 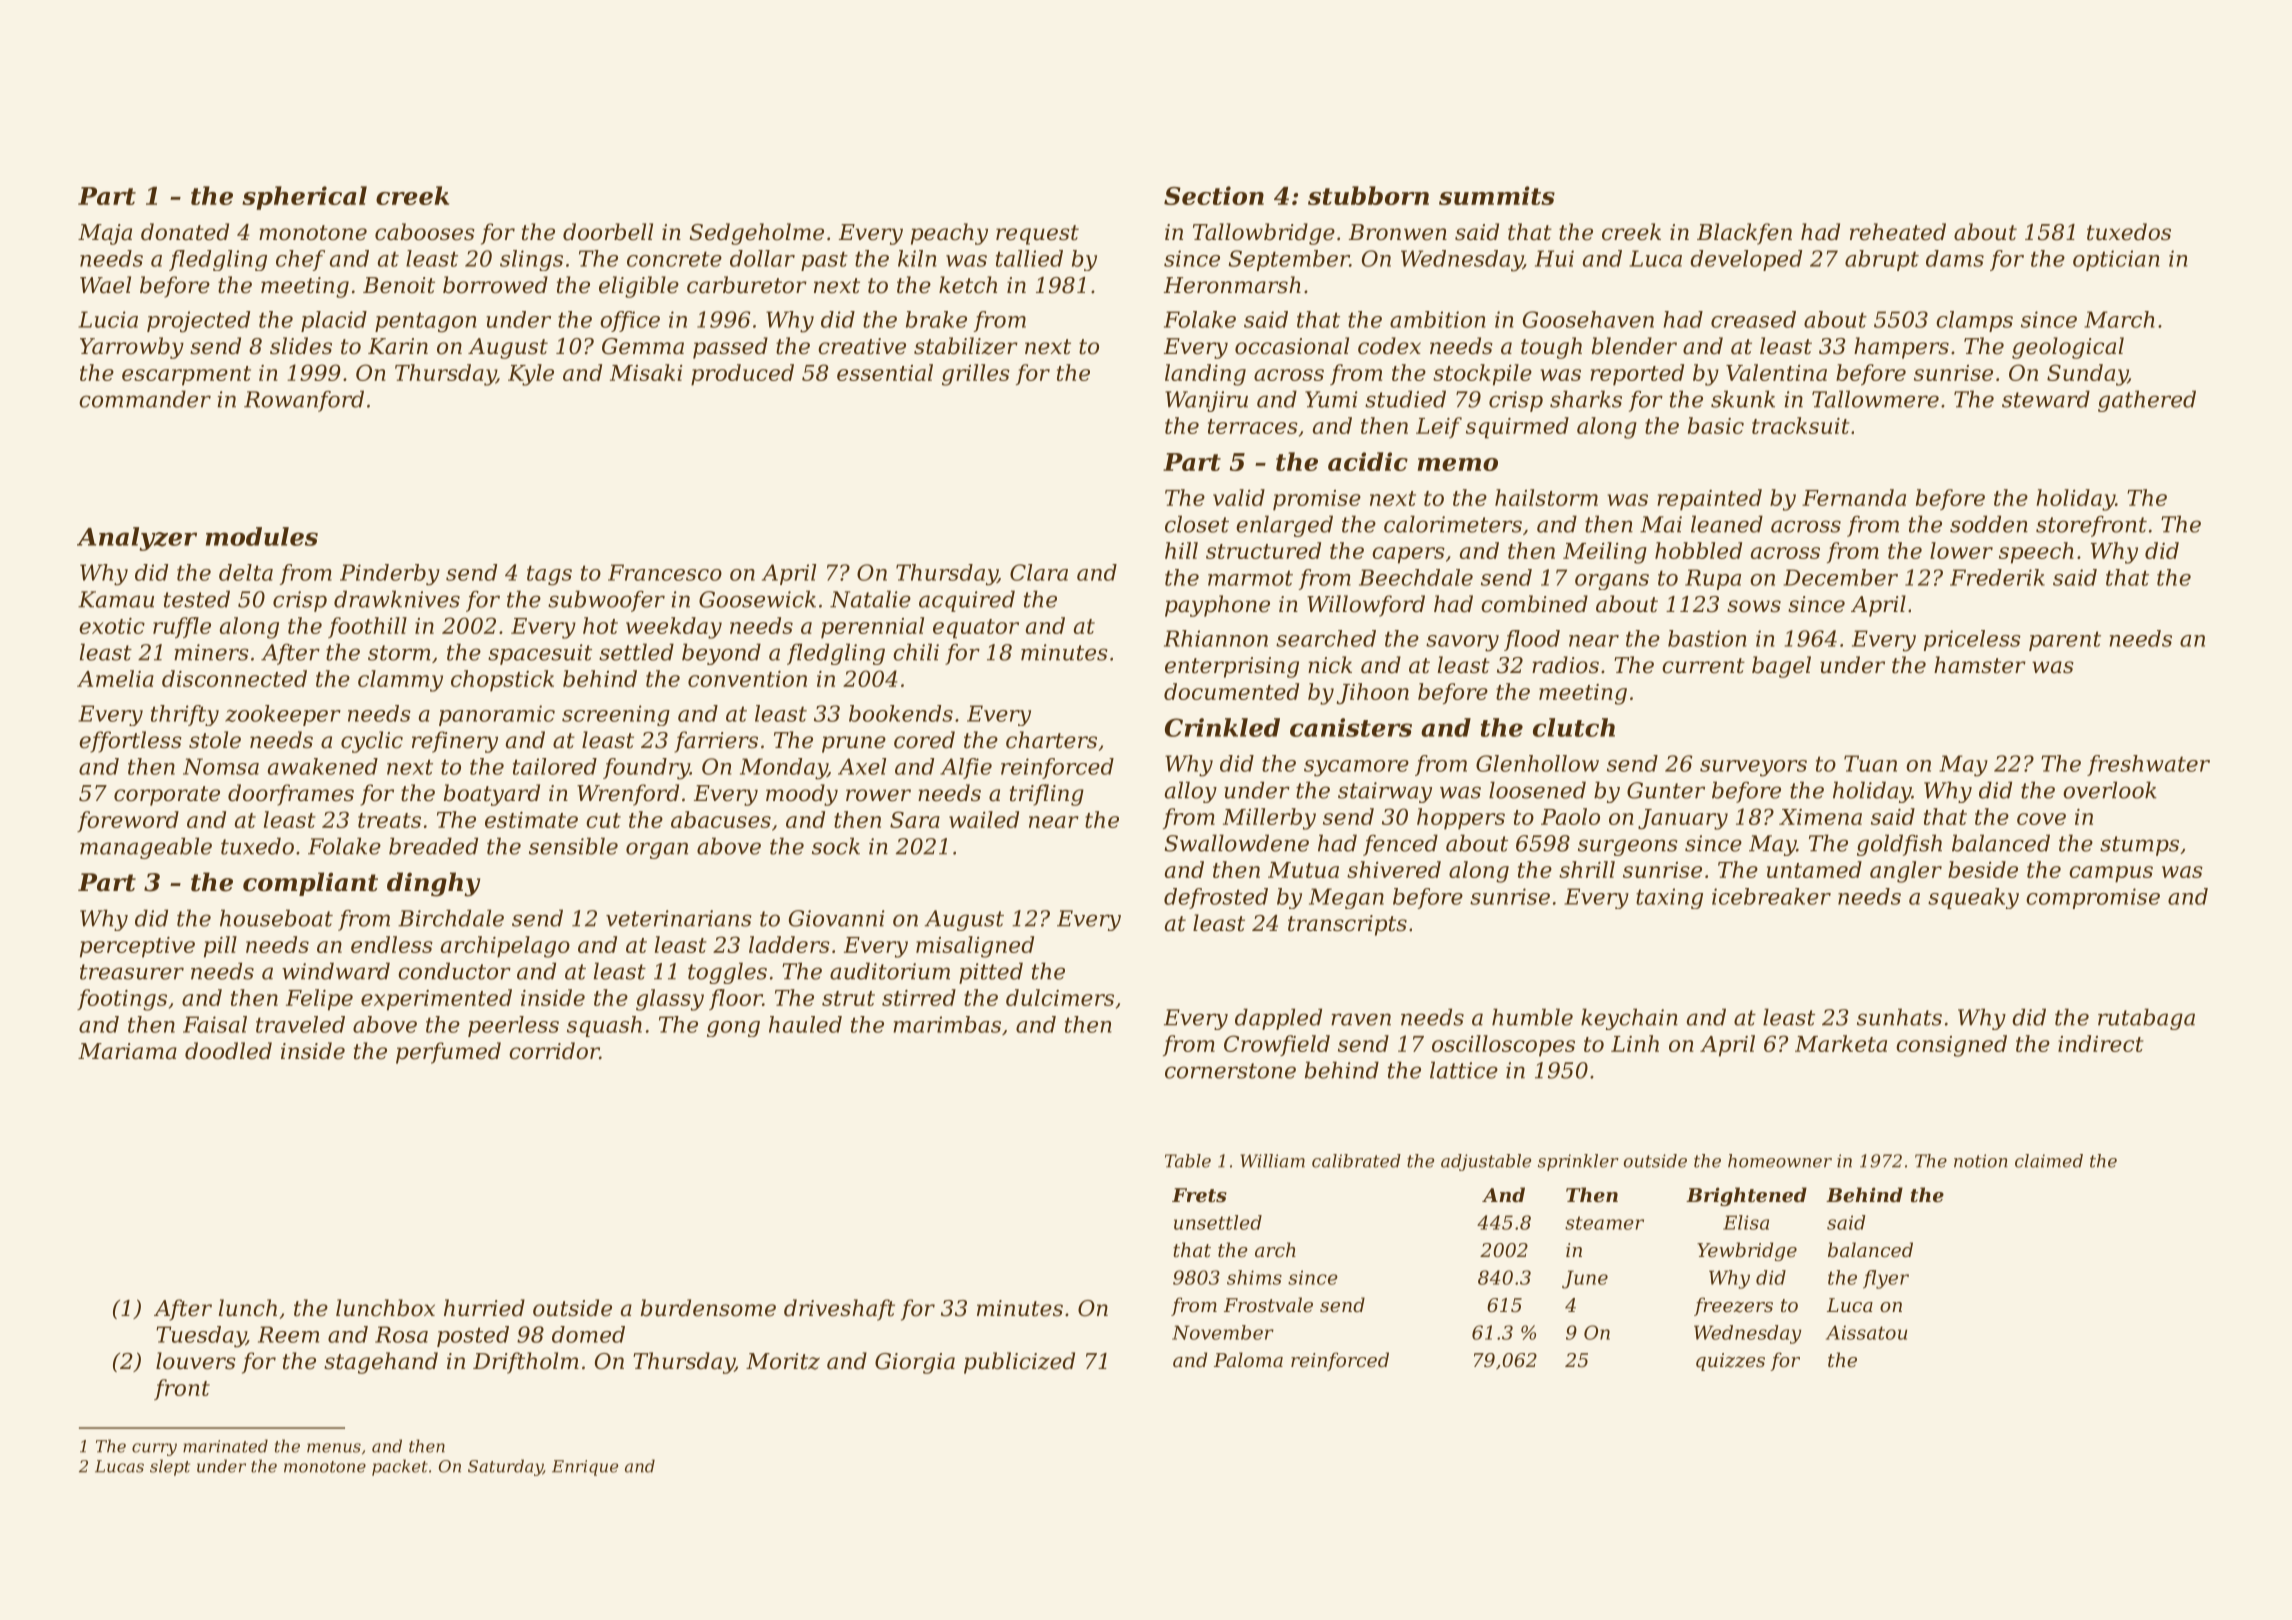 I want to click on reheated, so click(x=1898, y=232).
